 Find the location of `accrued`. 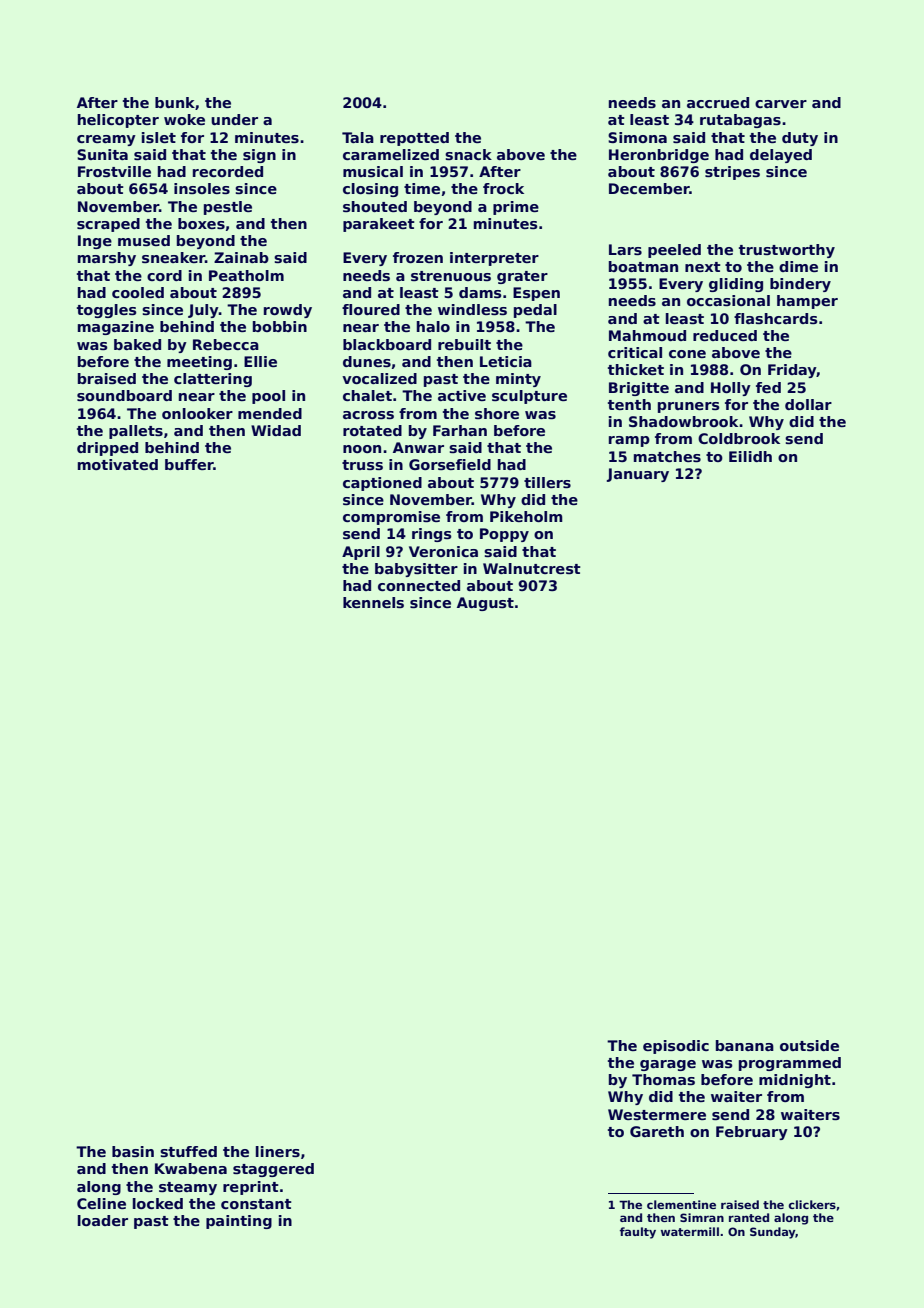

accrued is located at coordinates (718, 102).
